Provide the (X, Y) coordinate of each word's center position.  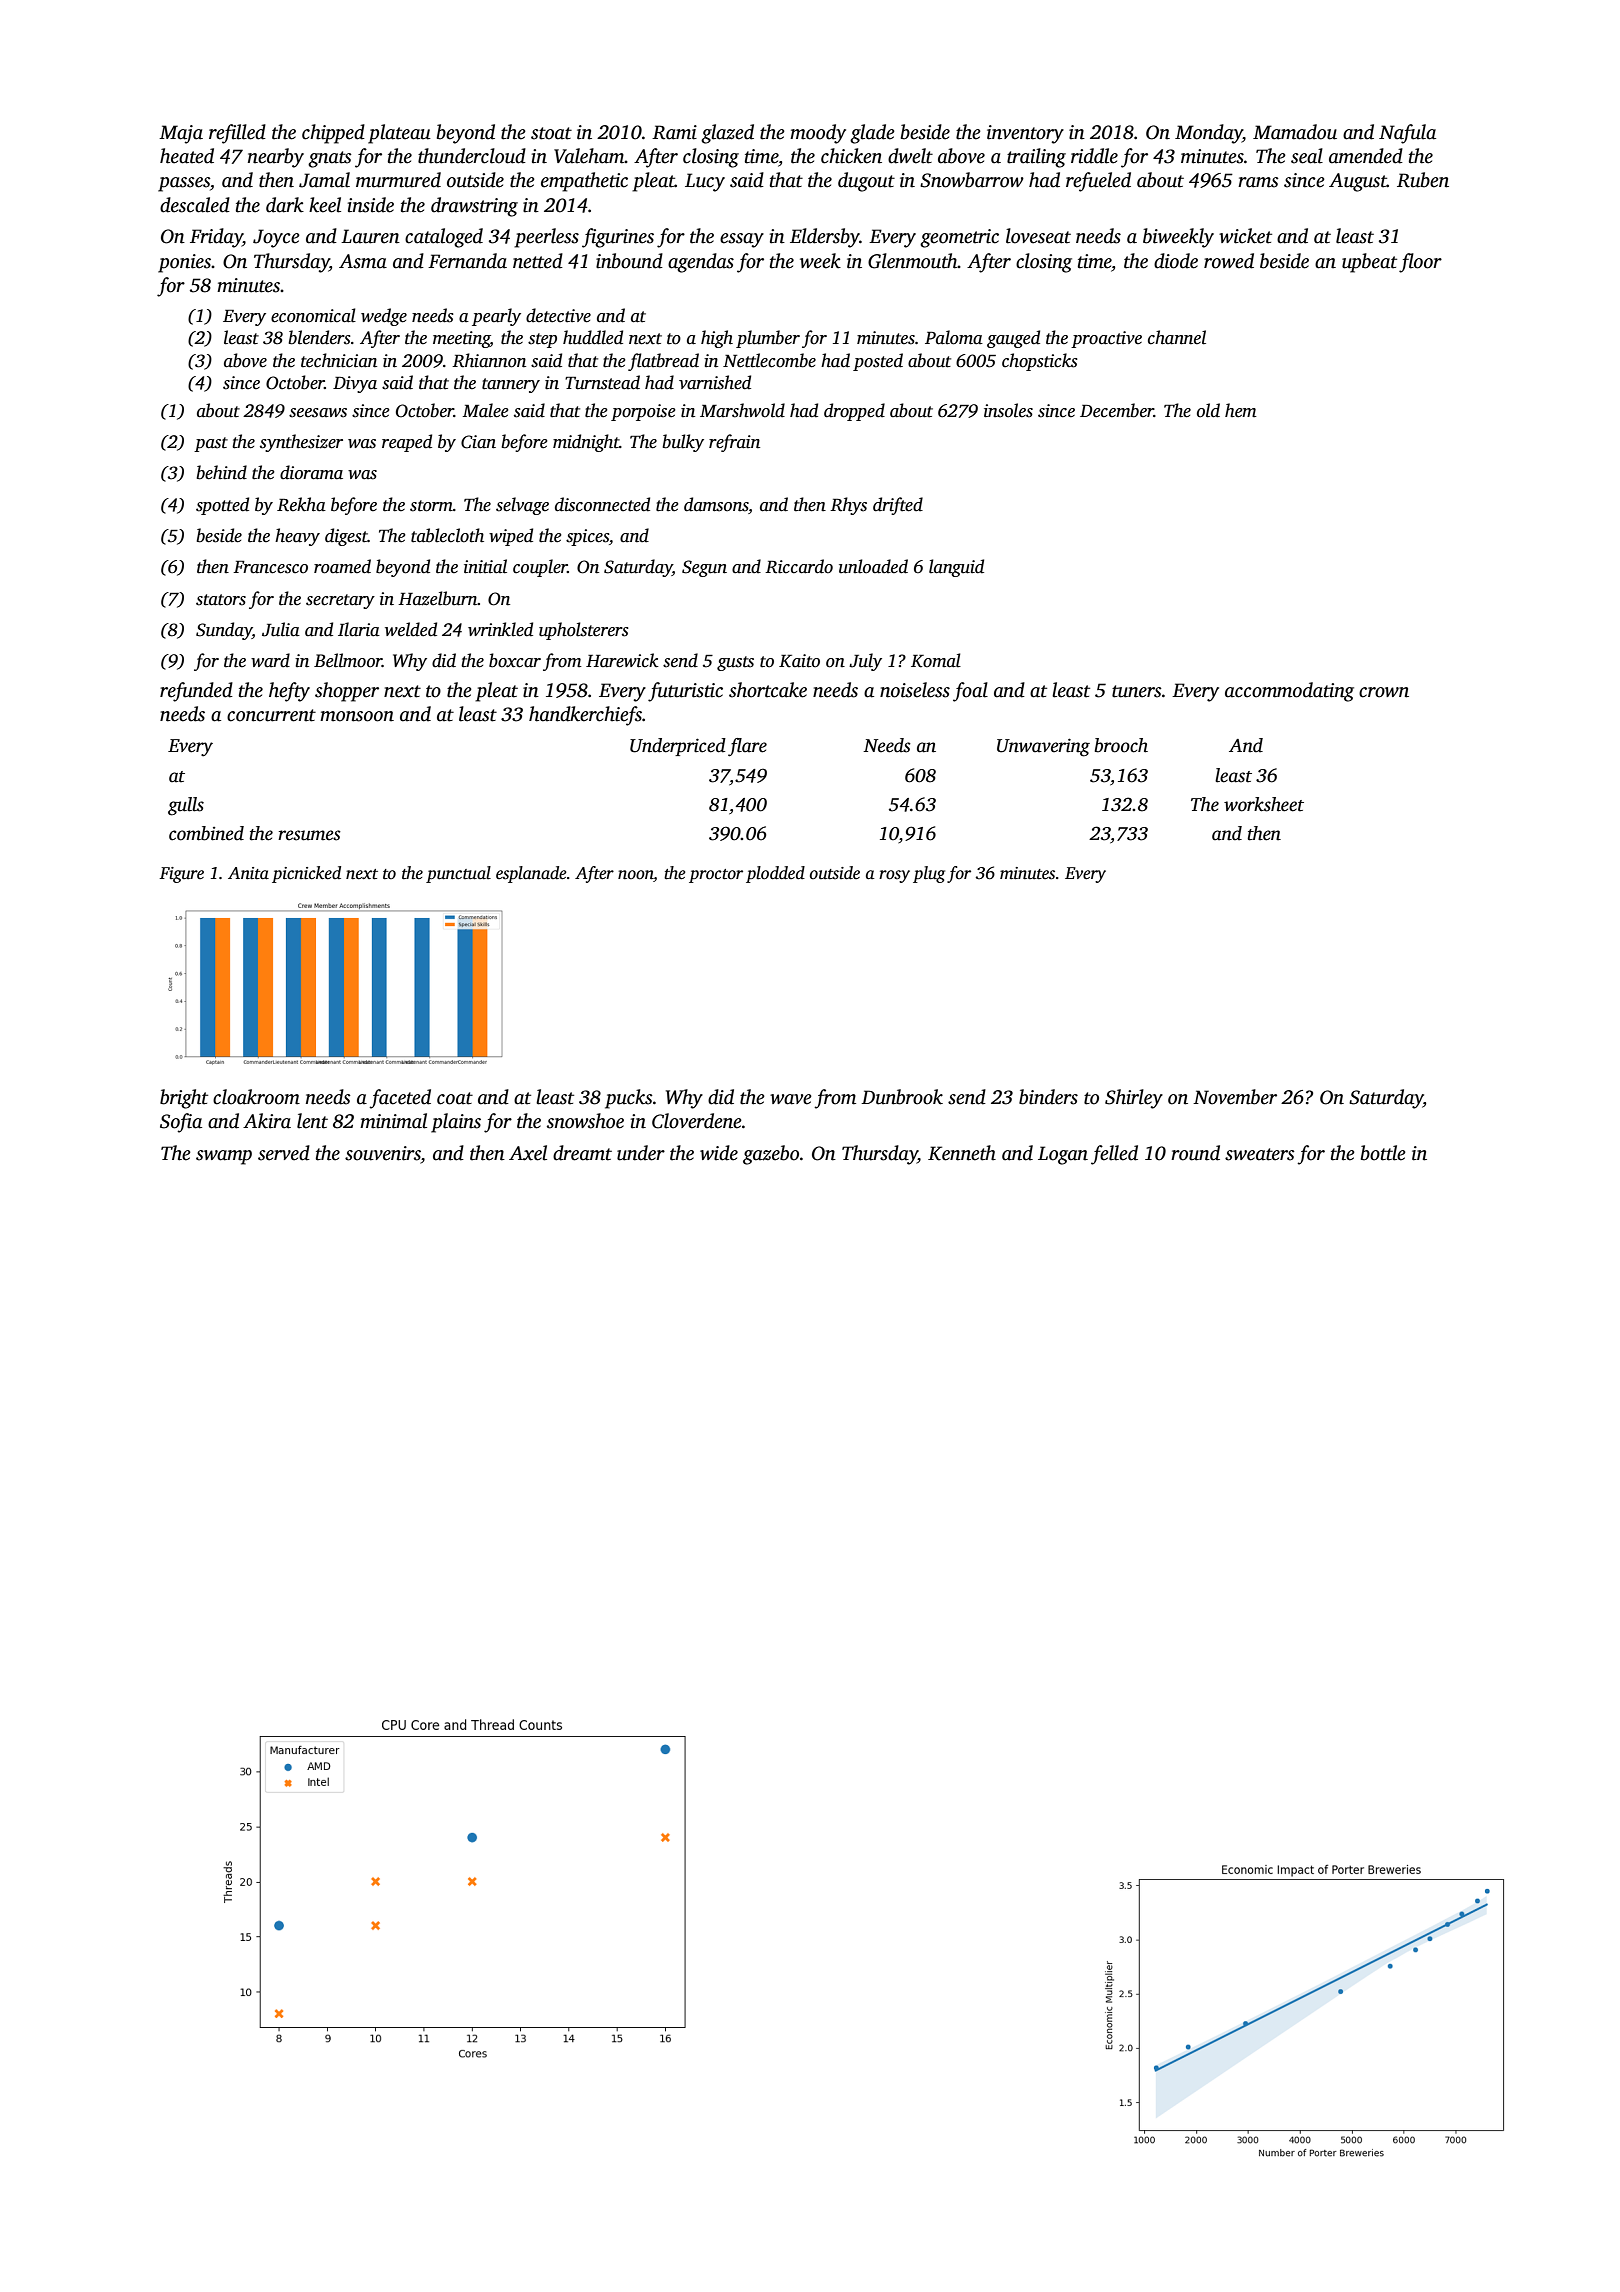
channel (1177, 337)
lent (312, 1121)
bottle (1383, 1153)
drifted (898, 506)
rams (1258, 182)
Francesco (270, 567)
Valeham (589, 156)
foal (970, 692)
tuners (1137, 691)
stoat (551, 133)
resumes (309, 835)
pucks (629, 1099)
